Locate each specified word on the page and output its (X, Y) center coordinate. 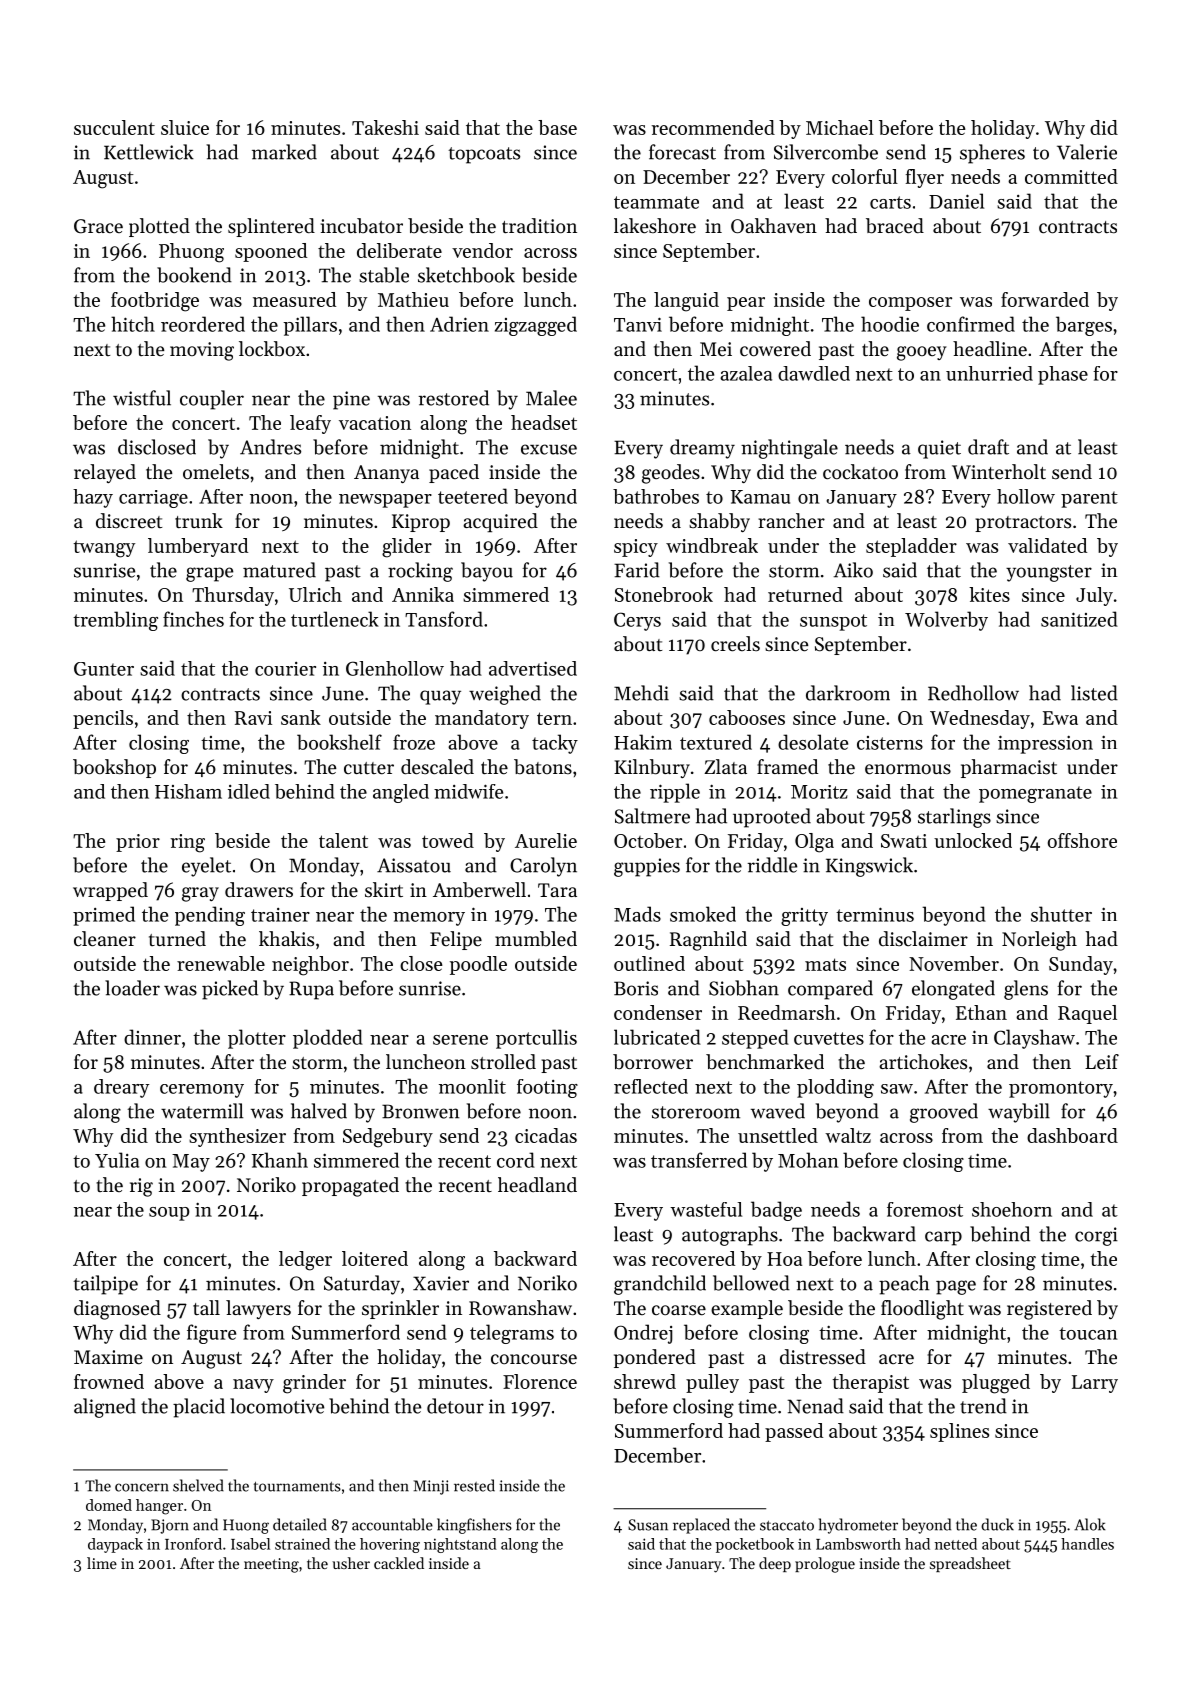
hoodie (890, 324)
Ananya (386, 474)
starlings (954, 818)
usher (351, 1563)
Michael (840, 127)
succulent (114, 127)
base (557, 127)
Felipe (456, 940)
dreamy (702, 449)
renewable (221, 963)
